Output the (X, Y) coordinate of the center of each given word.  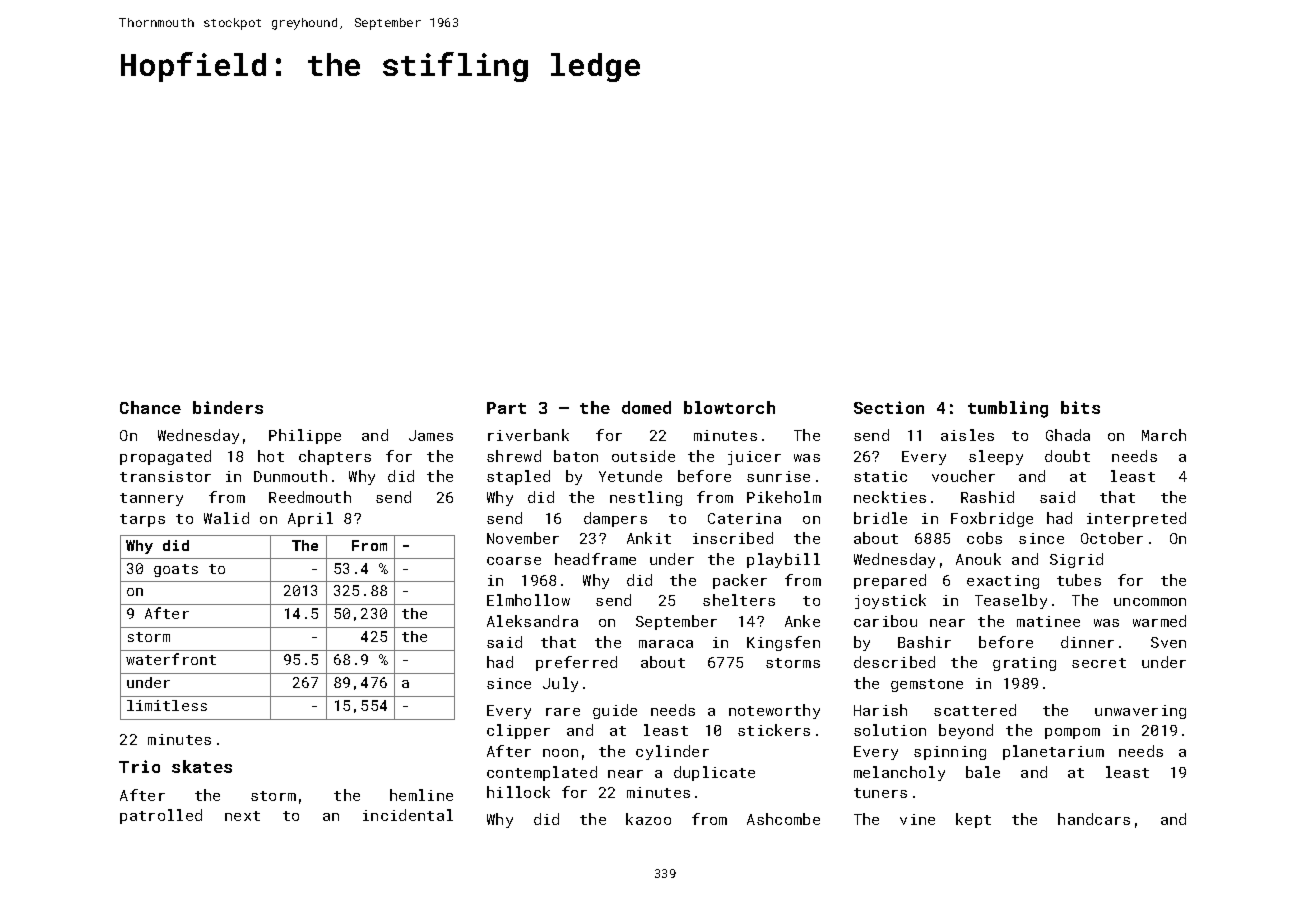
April (310, 519)
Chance (150, 407)
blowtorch (729, 407)
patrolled (161, 816)
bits (1080, 407)
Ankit (649, 538)
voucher (963, 476)
